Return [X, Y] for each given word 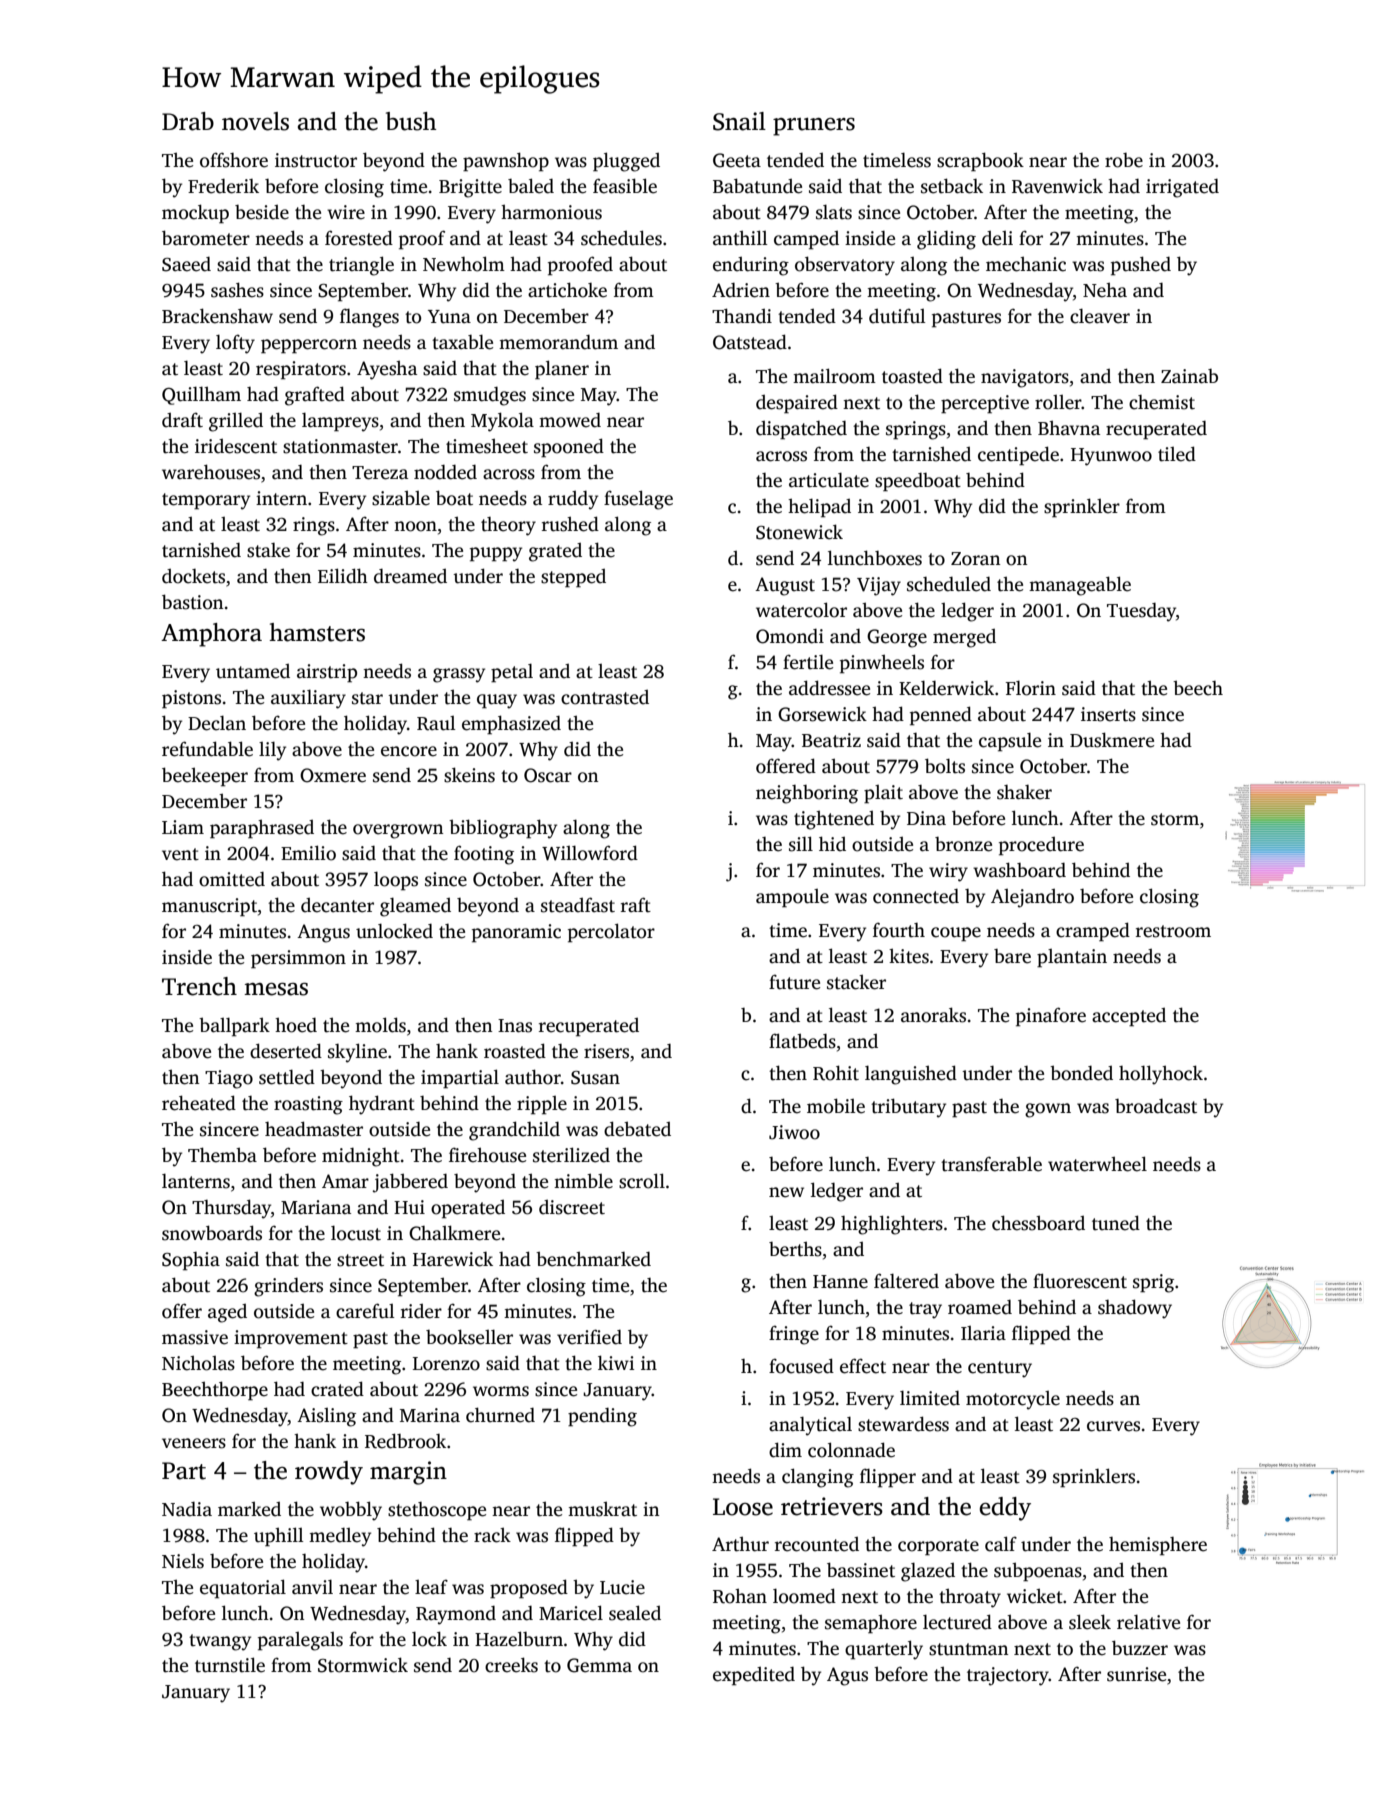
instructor [316, 160]
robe [1124, 160]
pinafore [1051, 1017]
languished [911, 1075]
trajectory [1008, 1676]
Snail [739, 121]
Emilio [308, 853]
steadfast [578, 905]
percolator [611, 933]
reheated [199, 1103]
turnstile [230, 1665]
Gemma [599, 1665]
